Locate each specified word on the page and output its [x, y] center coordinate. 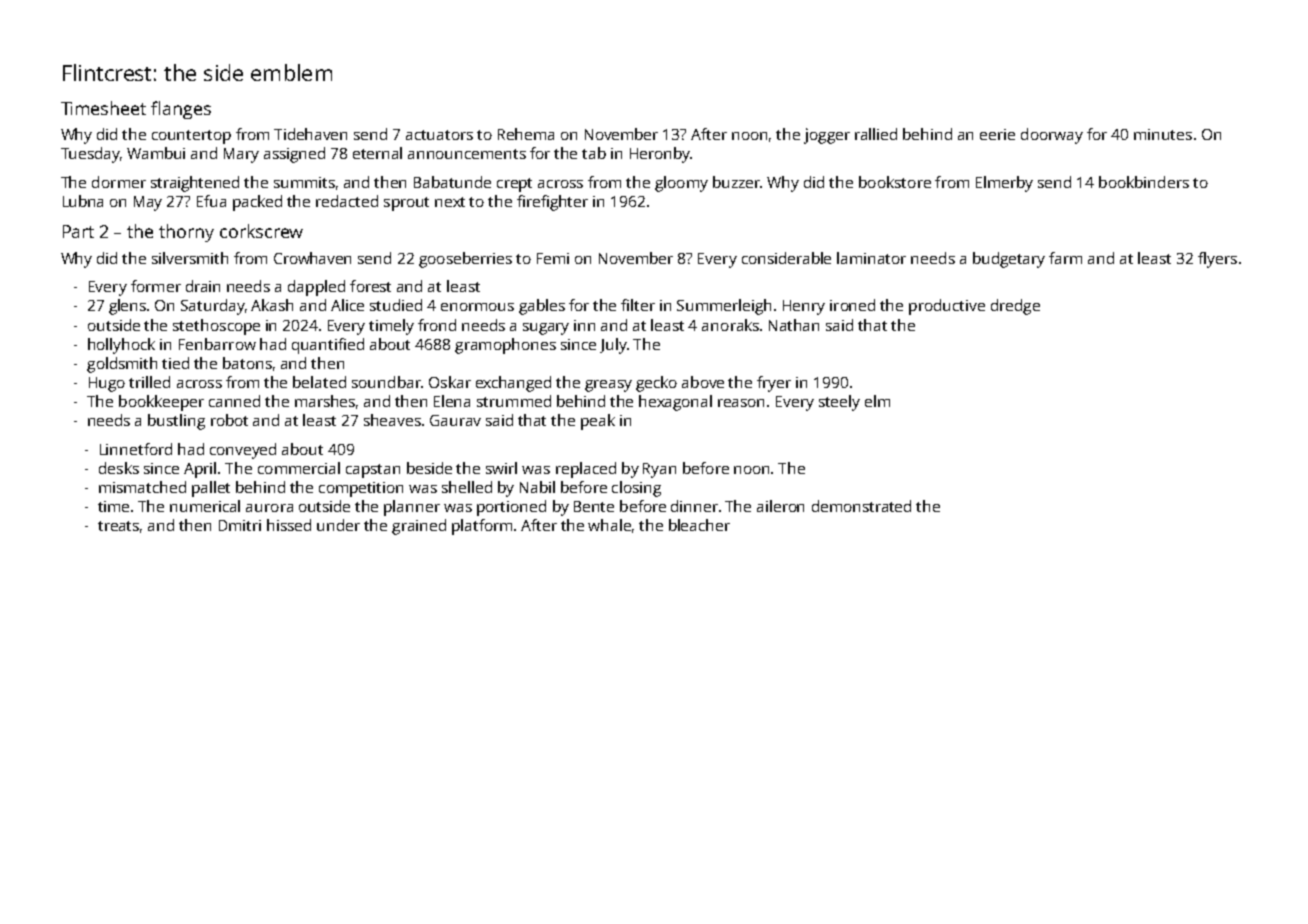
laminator [871, 258]
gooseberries [465, 260]
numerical [205, 506]
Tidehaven [310, 134]
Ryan [659, 470]
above [703, 382]
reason [741, 403]
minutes [1163, 134]
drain [203, 286]
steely [839, 403]
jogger [827, 136]
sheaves [392, 420]
